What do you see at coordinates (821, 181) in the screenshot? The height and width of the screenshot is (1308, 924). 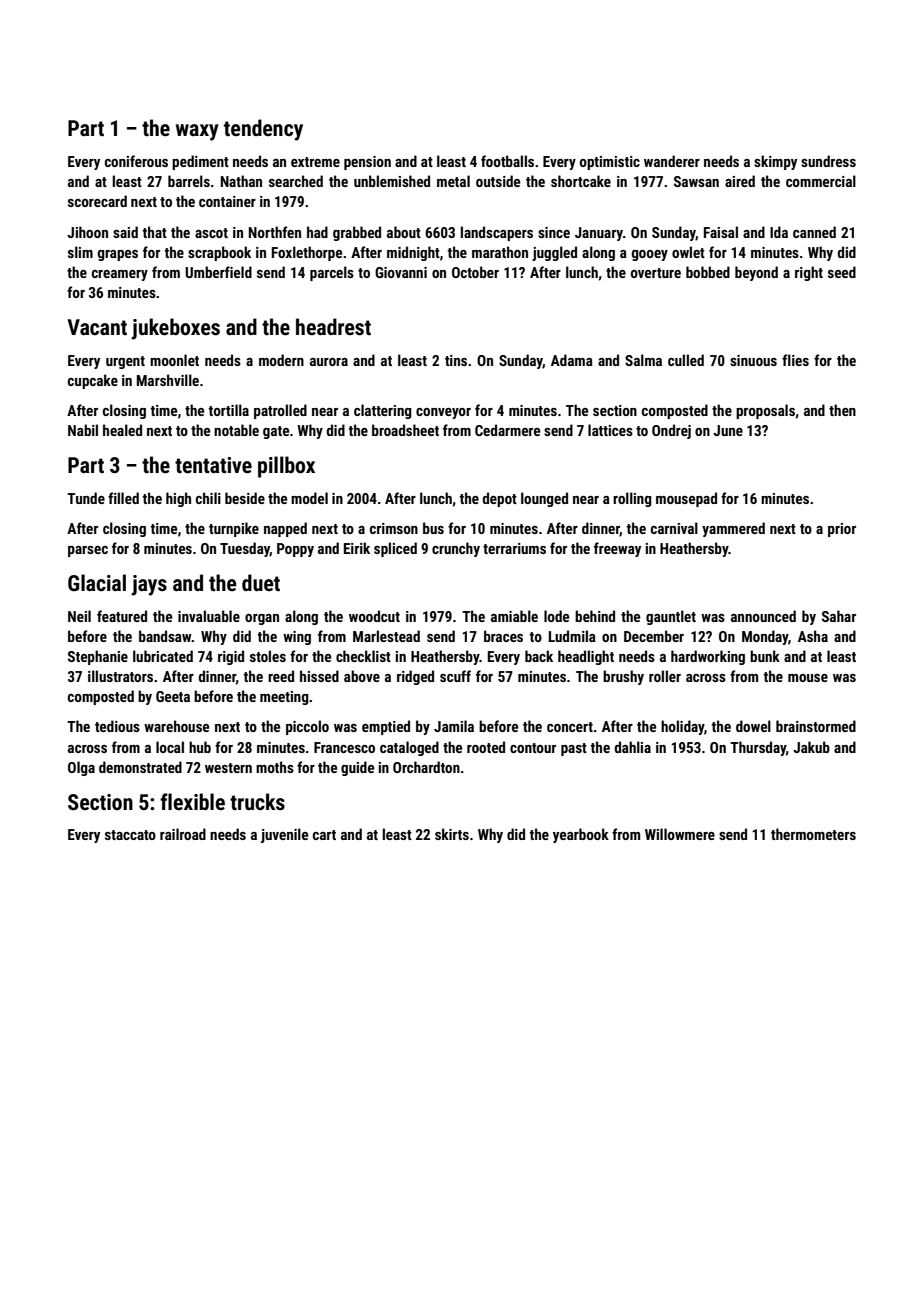 I see `commercial` at bounding box center [821, 181].
